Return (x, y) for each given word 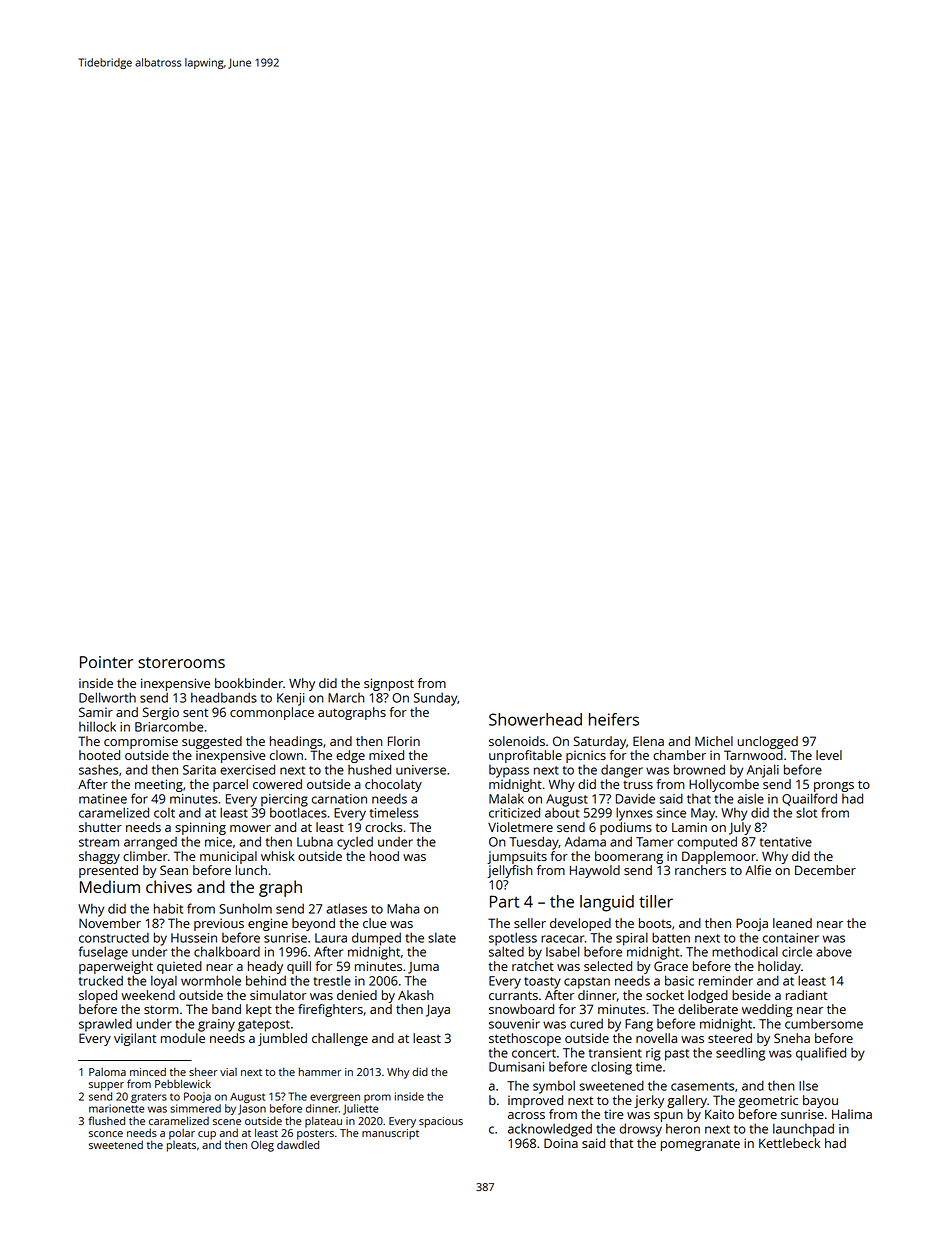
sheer (203, 1071)
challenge (340, 1039)
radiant (806, 995)
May (703, 814)
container (791, 938)
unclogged (768, 742)
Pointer (106, 662)
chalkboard (227, 951)
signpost (389, 684)
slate (442, 937)
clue (374, 923)
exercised (247, 769)
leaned (792, 923)
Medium (110, 886)
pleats (181, 1146)
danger (622, 771)
